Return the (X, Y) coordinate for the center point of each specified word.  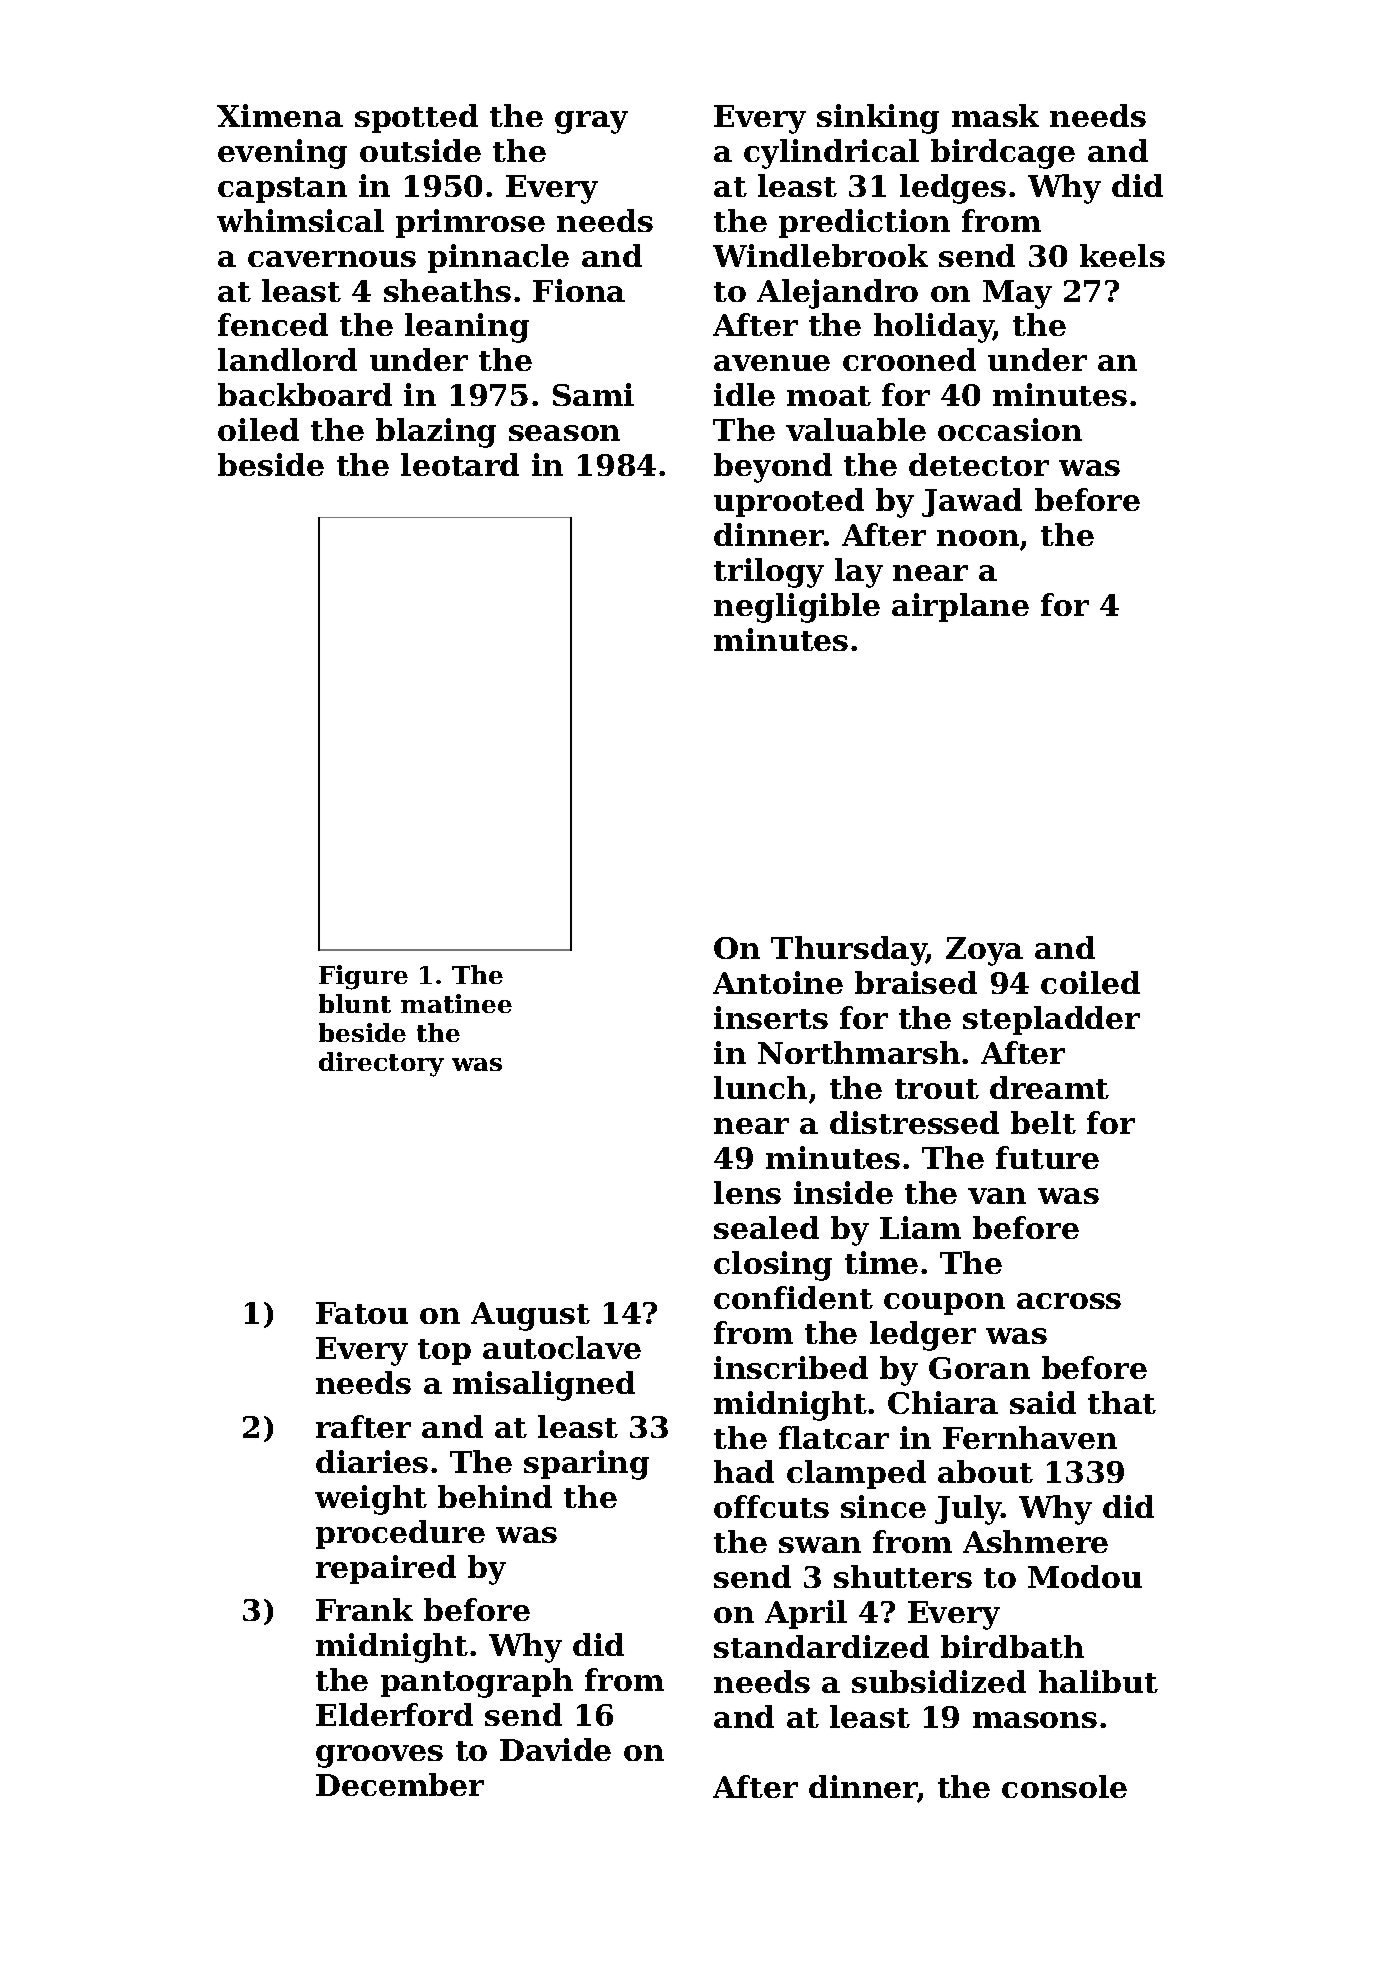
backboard (305, 394)
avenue (772, 363)
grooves (379, 1756)
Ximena (280, 115)
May (1017, 294)
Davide (555, 1749)
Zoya (984, 951)
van (997, 1196)
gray (591, 122)
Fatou (362, 1313)
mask (995, 115)
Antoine (778, 982)
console (1064, 1786)
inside (843, 1192)
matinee (456, 1003)
